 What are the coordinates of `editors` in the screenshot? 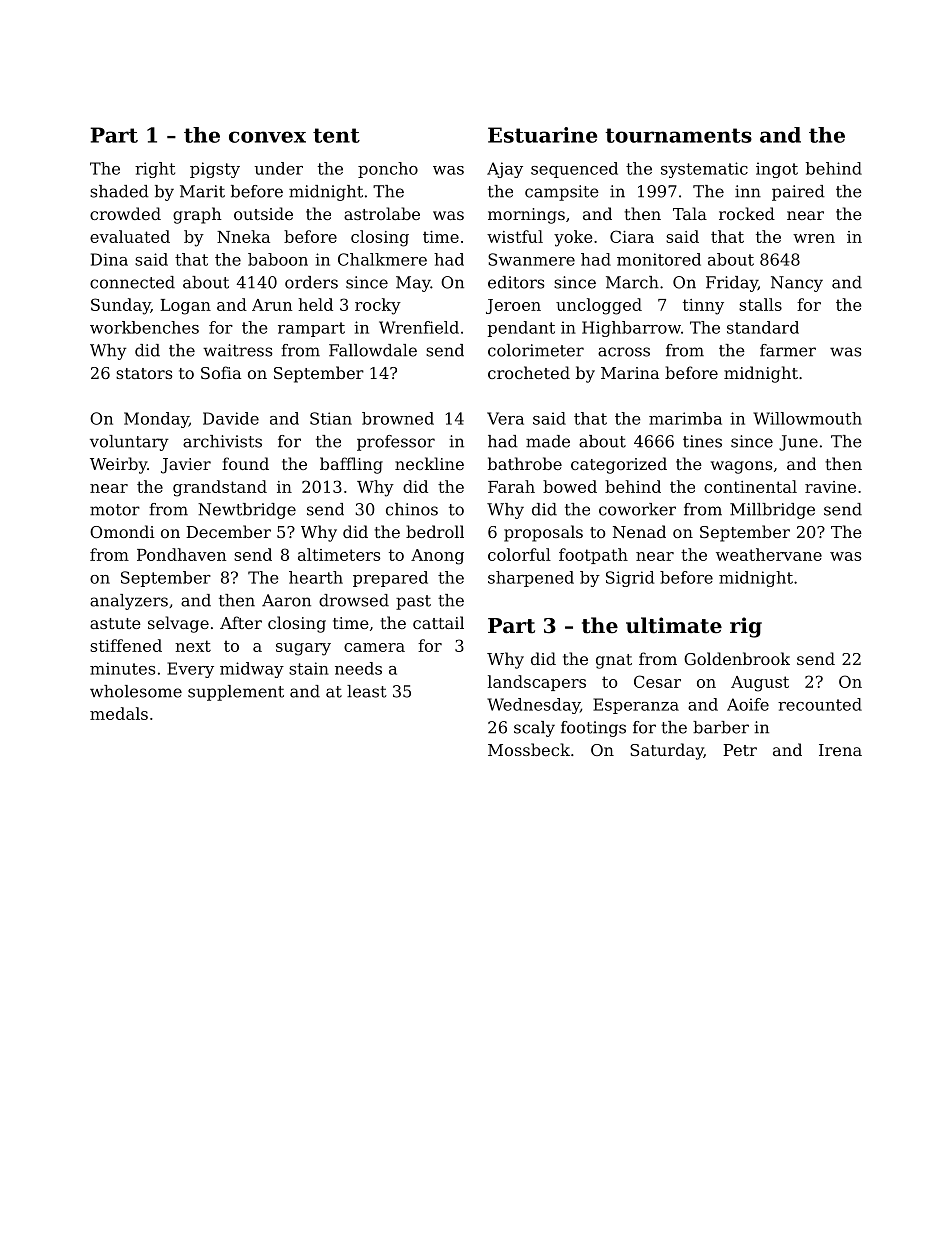 It's located at (516, 282).
